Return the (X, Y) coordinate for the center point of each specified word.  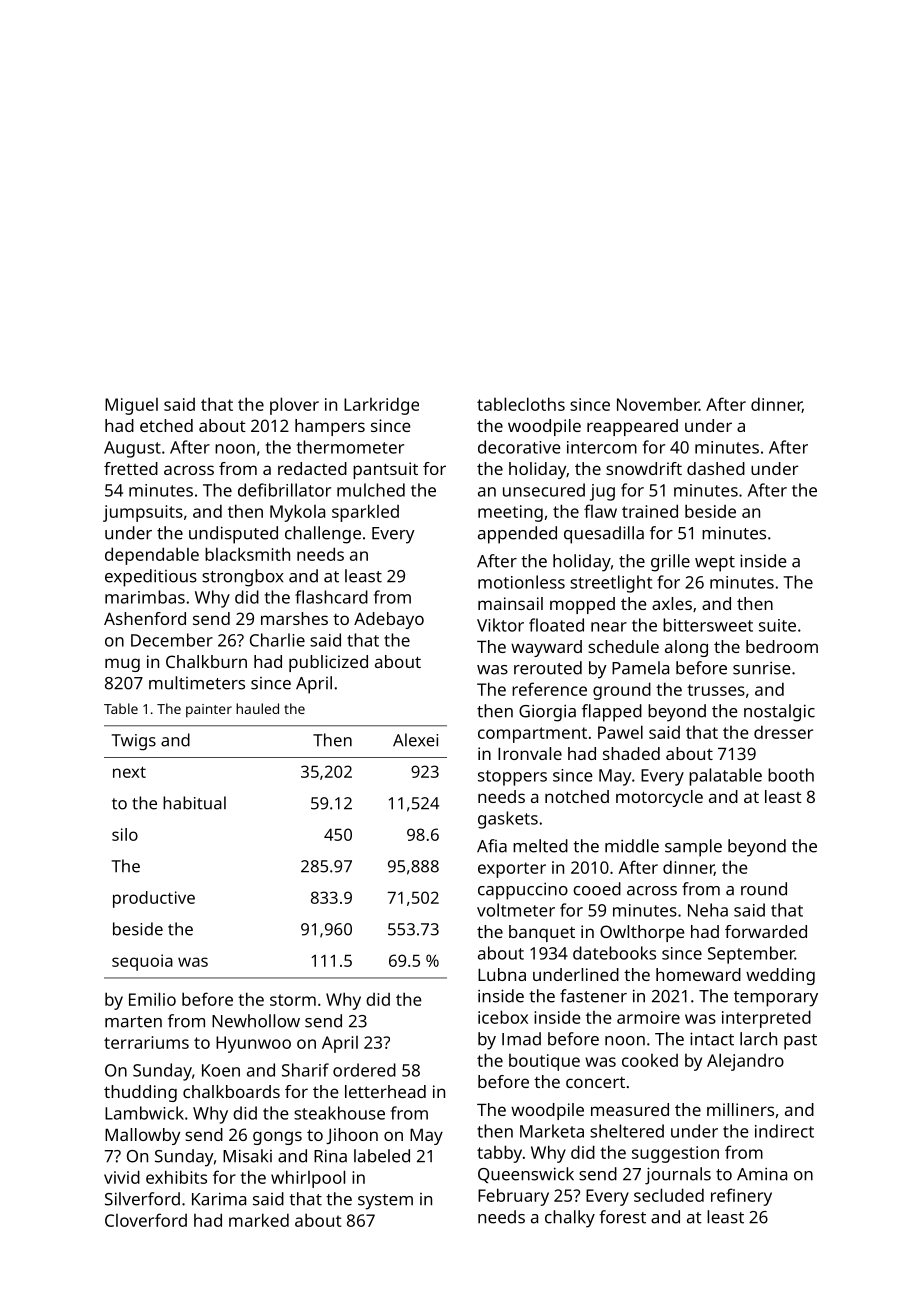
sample (693, 848)
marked (259, 1220)
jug (602, 492)
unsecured (544, 490)
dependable (152, 556)
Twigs (134, 742)
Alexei (415, 740)
